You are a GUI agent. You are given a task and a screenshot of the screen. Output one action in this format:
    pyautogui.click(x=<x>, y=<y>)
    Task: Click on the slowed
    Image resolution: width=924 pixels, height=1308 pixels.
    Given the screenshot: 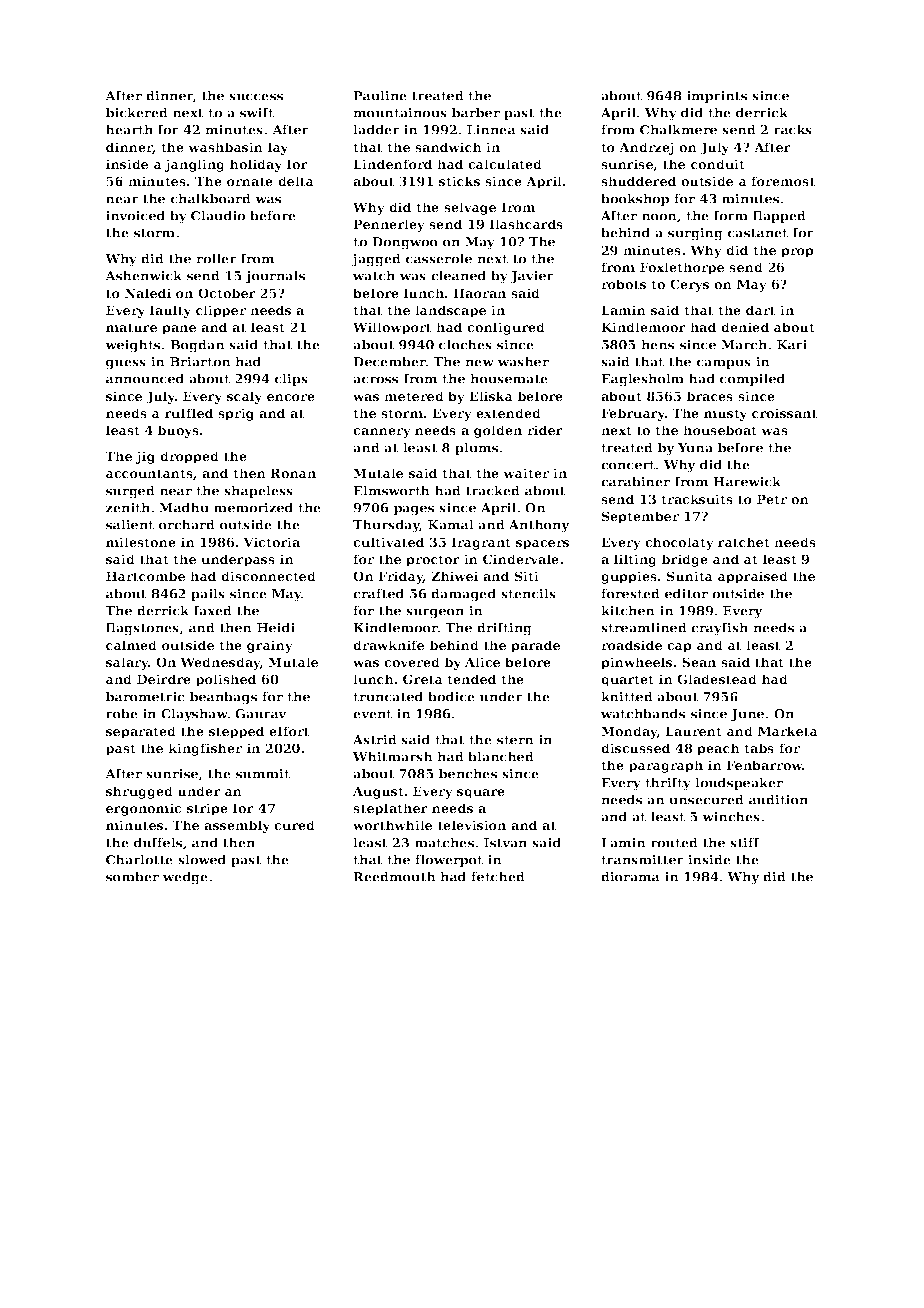 What is the action you would take?
    pyautogui.click(x=202, y=860)
